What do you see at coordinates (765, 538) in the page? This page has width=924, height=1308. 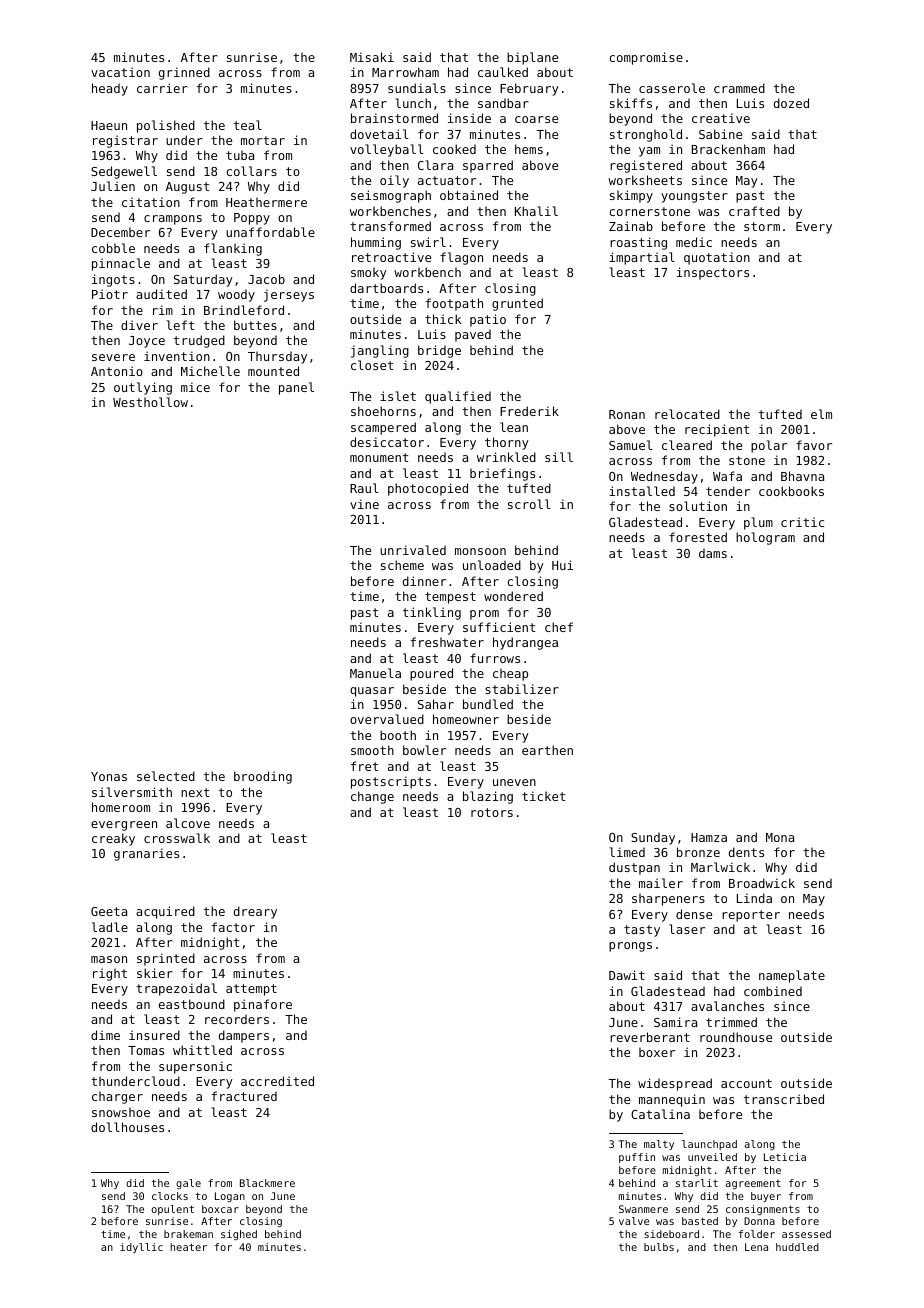 I see `hologram` at bounding box center [765, 538].
